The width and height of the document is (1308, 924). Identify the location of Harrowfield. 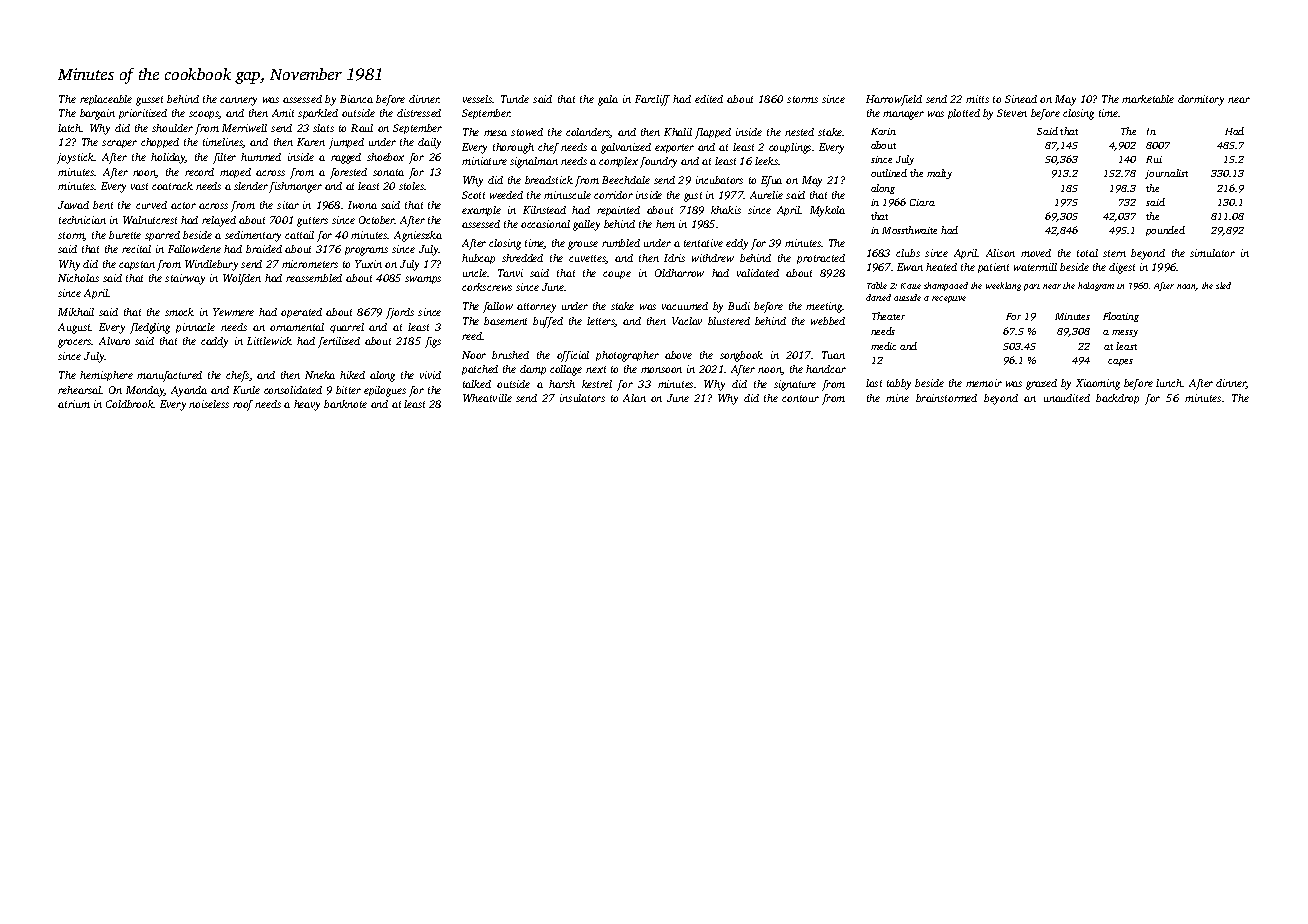
(894, 100).
